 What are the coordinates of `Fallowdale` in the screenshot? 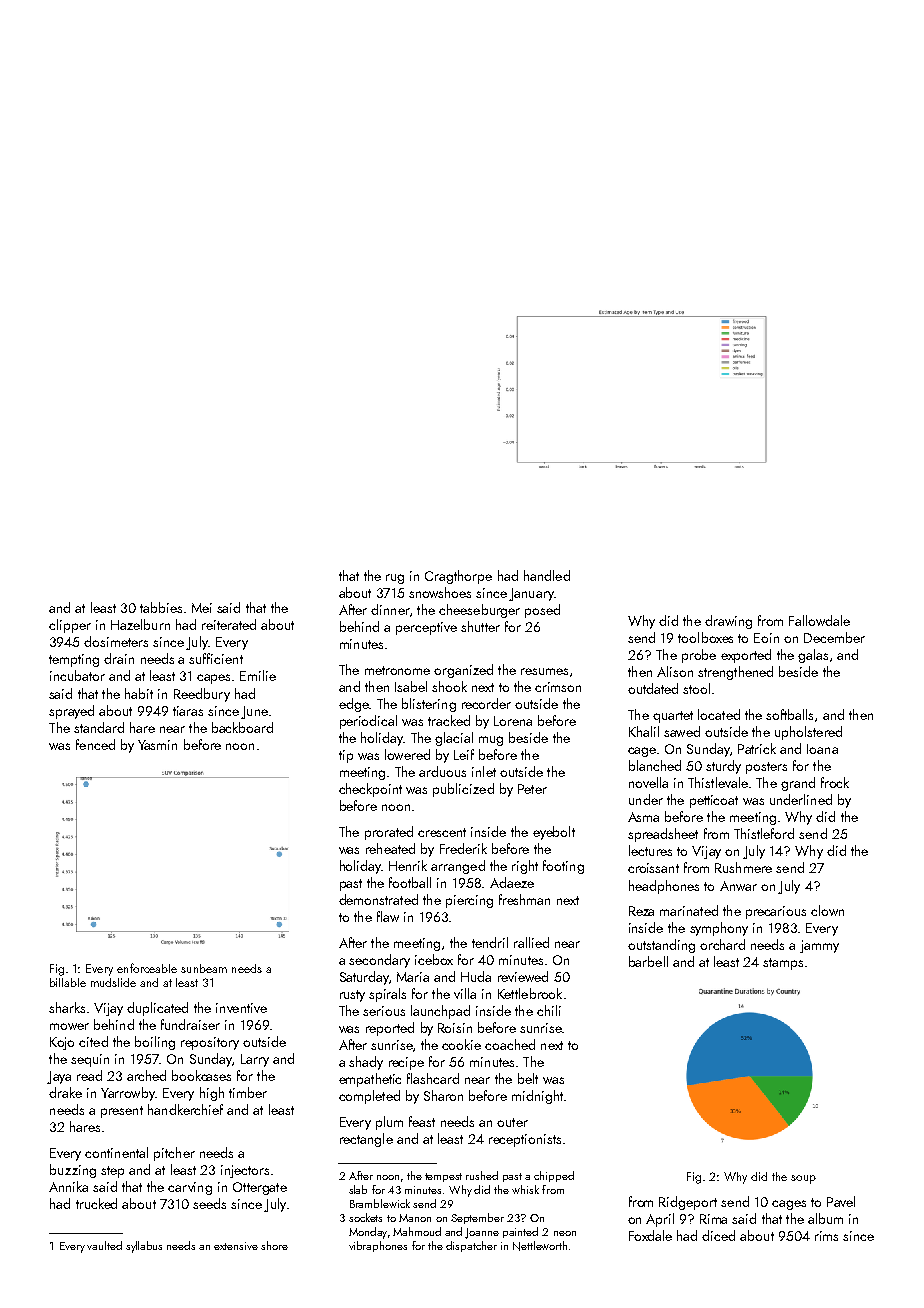 It's located at (819, 620).
